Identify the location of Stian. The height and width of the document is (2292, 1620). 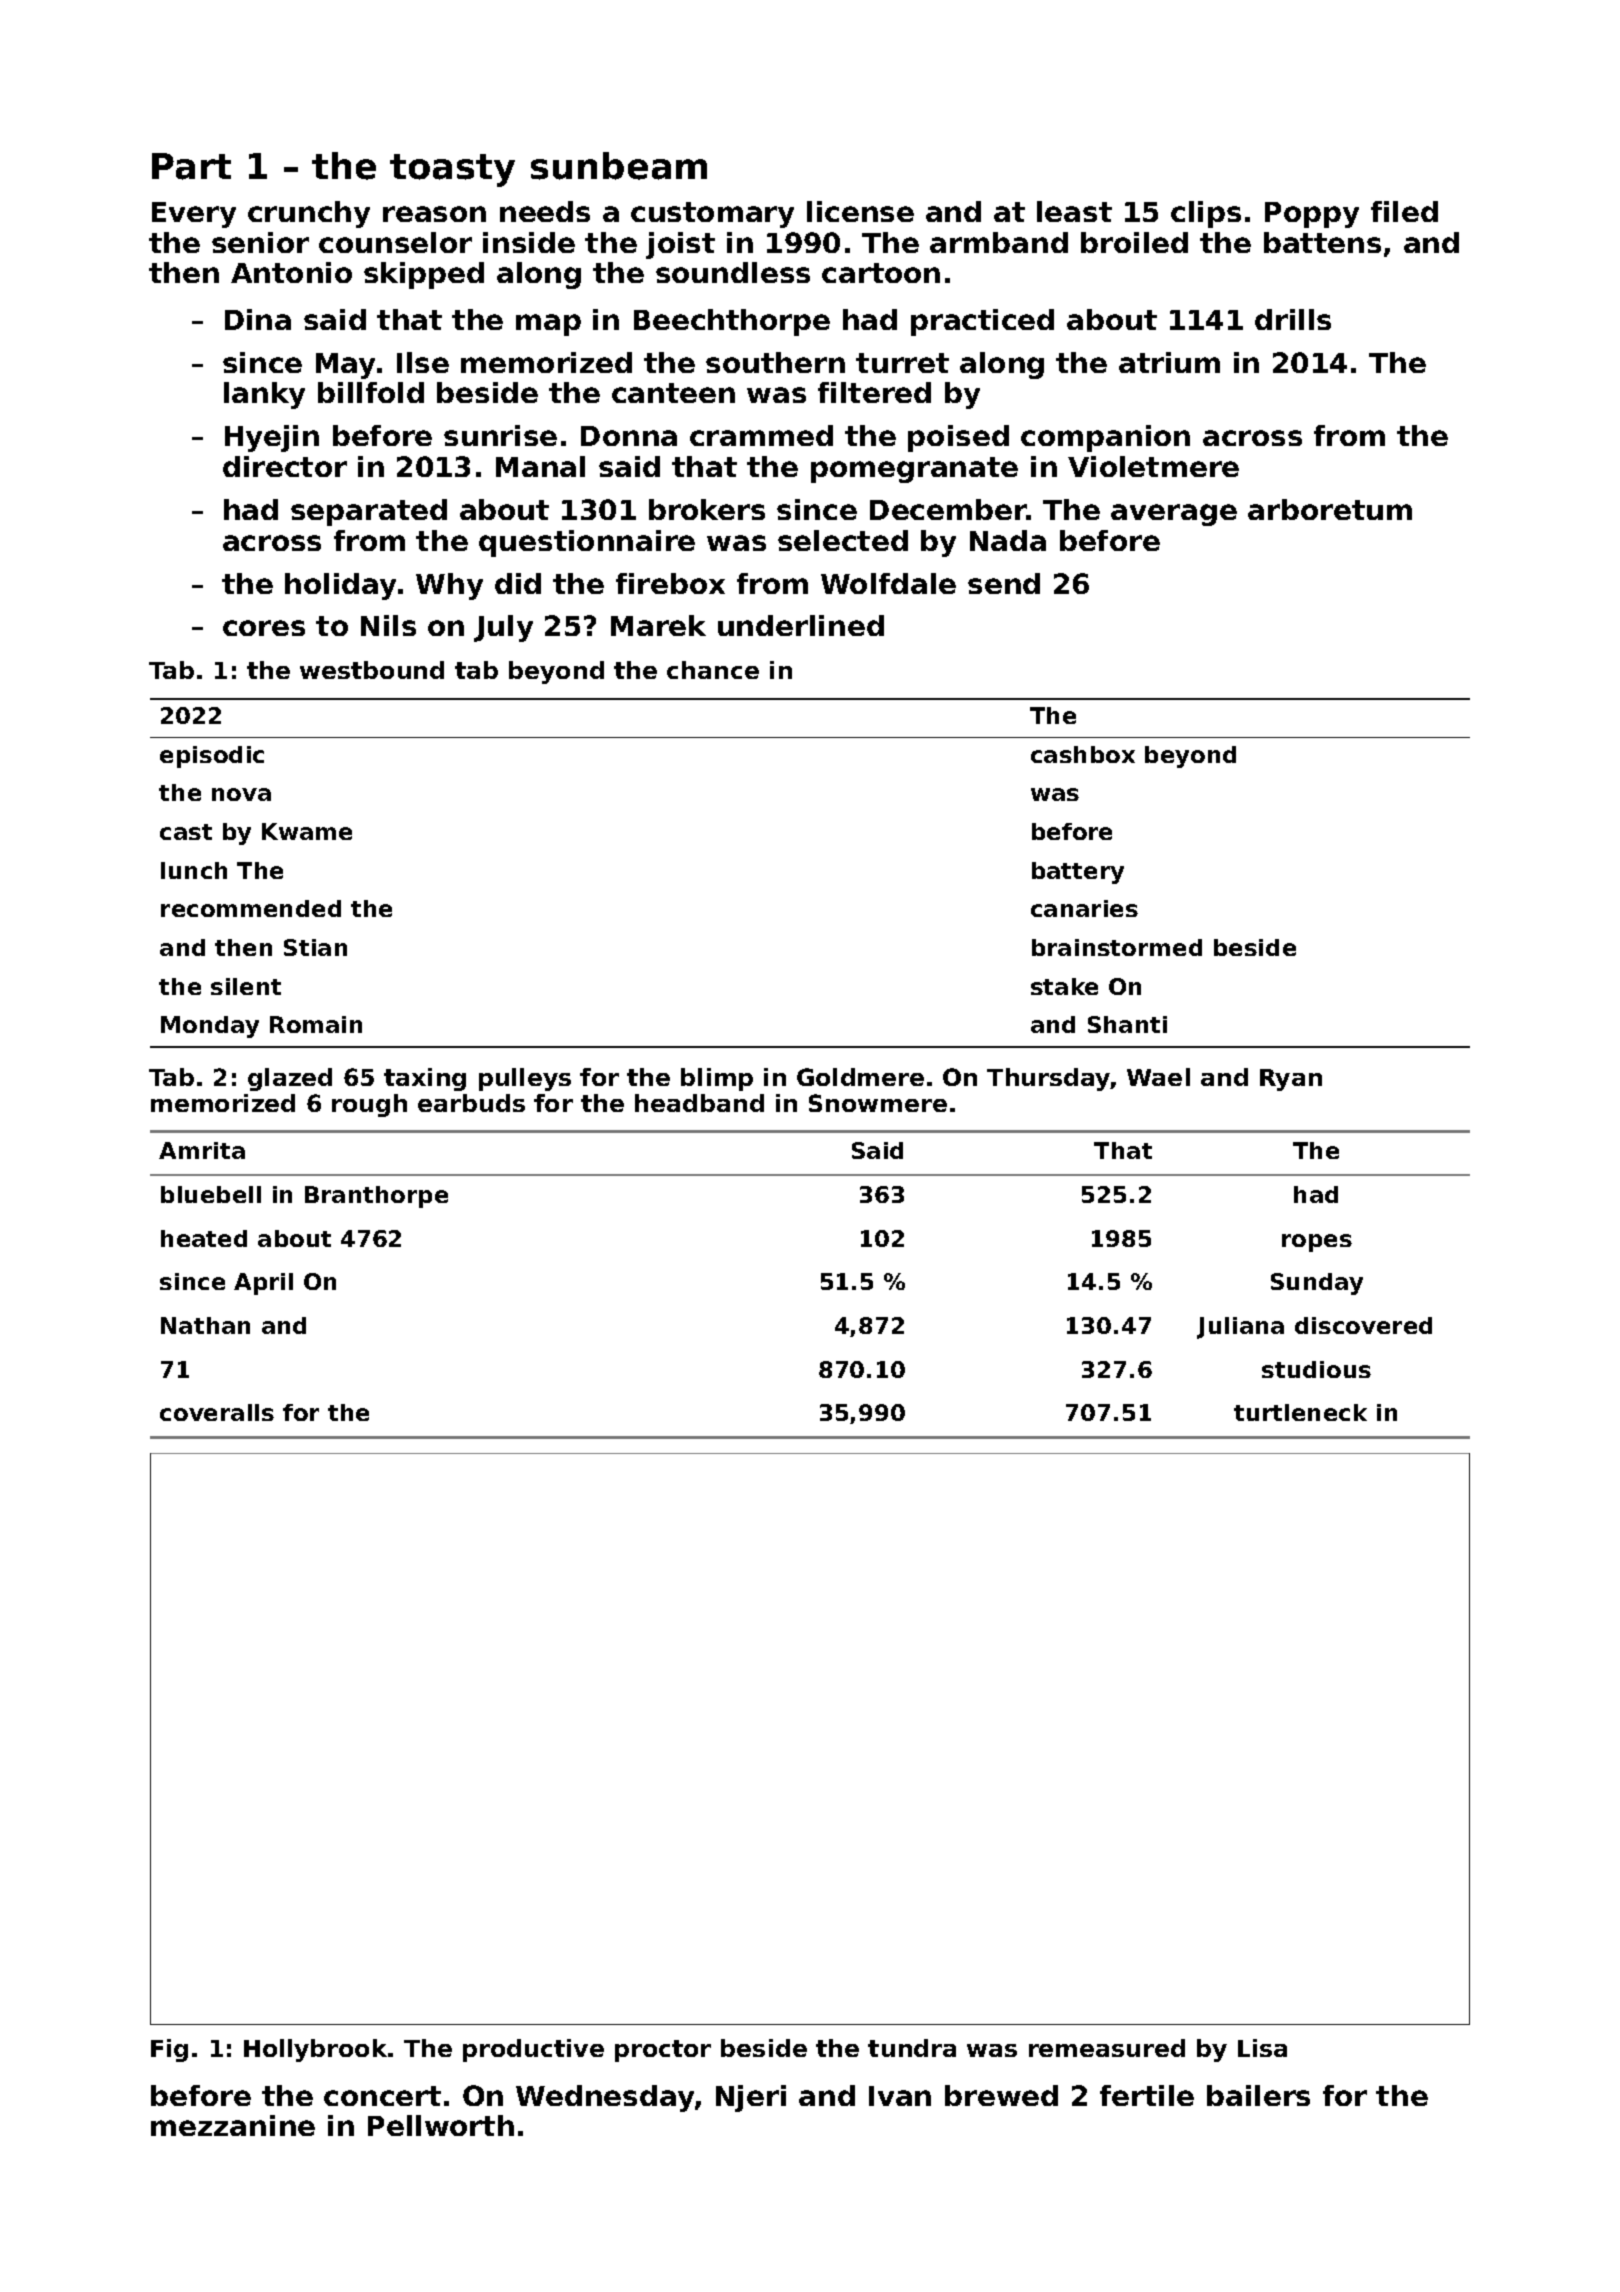
(315, 947).
